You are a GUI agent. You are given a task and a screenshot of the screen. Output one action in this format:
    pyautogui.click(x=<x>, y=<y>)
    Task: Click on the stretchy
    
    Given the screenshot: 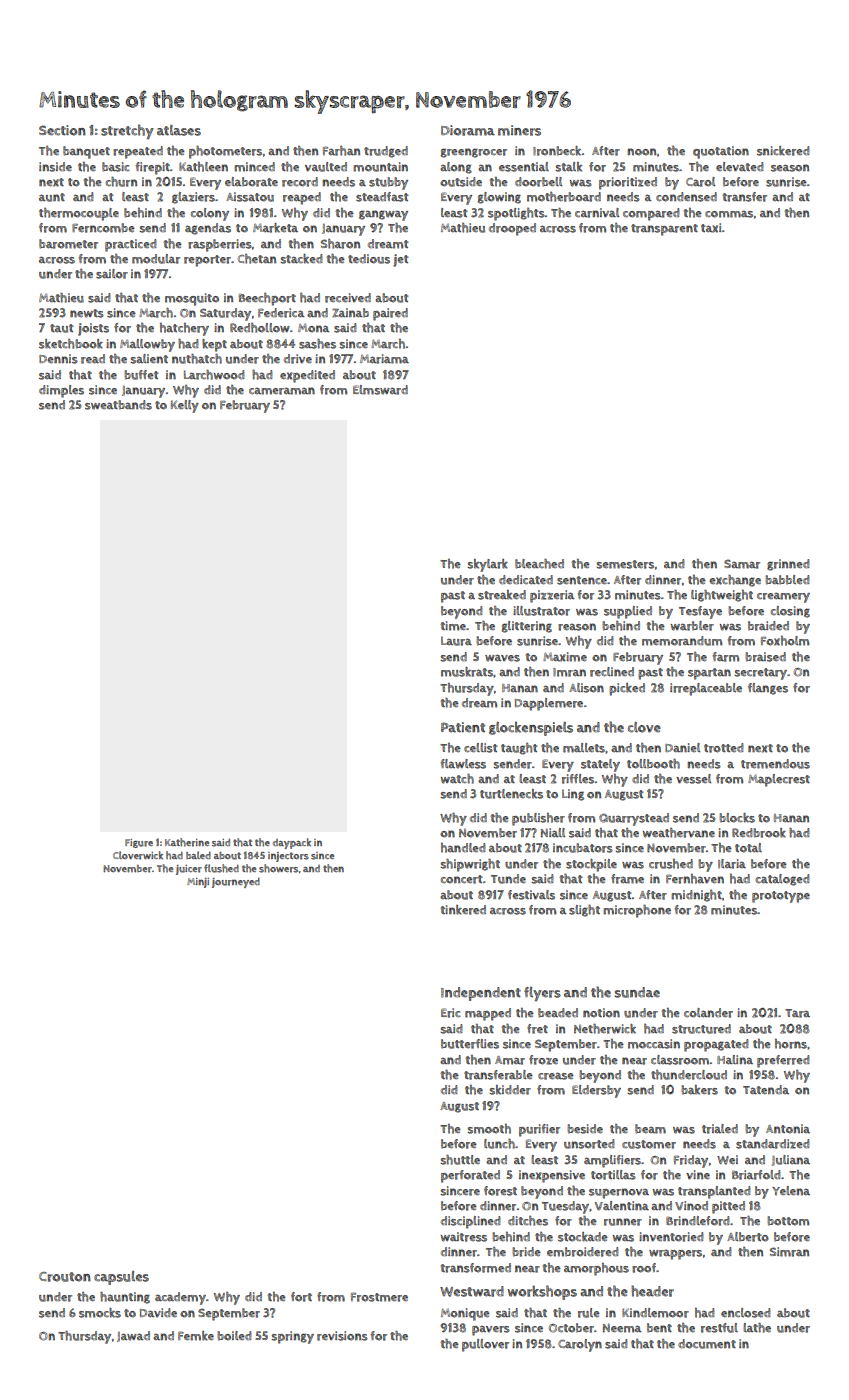 What is the action you would take?
    pyautogui.click(x=127, y=131)
